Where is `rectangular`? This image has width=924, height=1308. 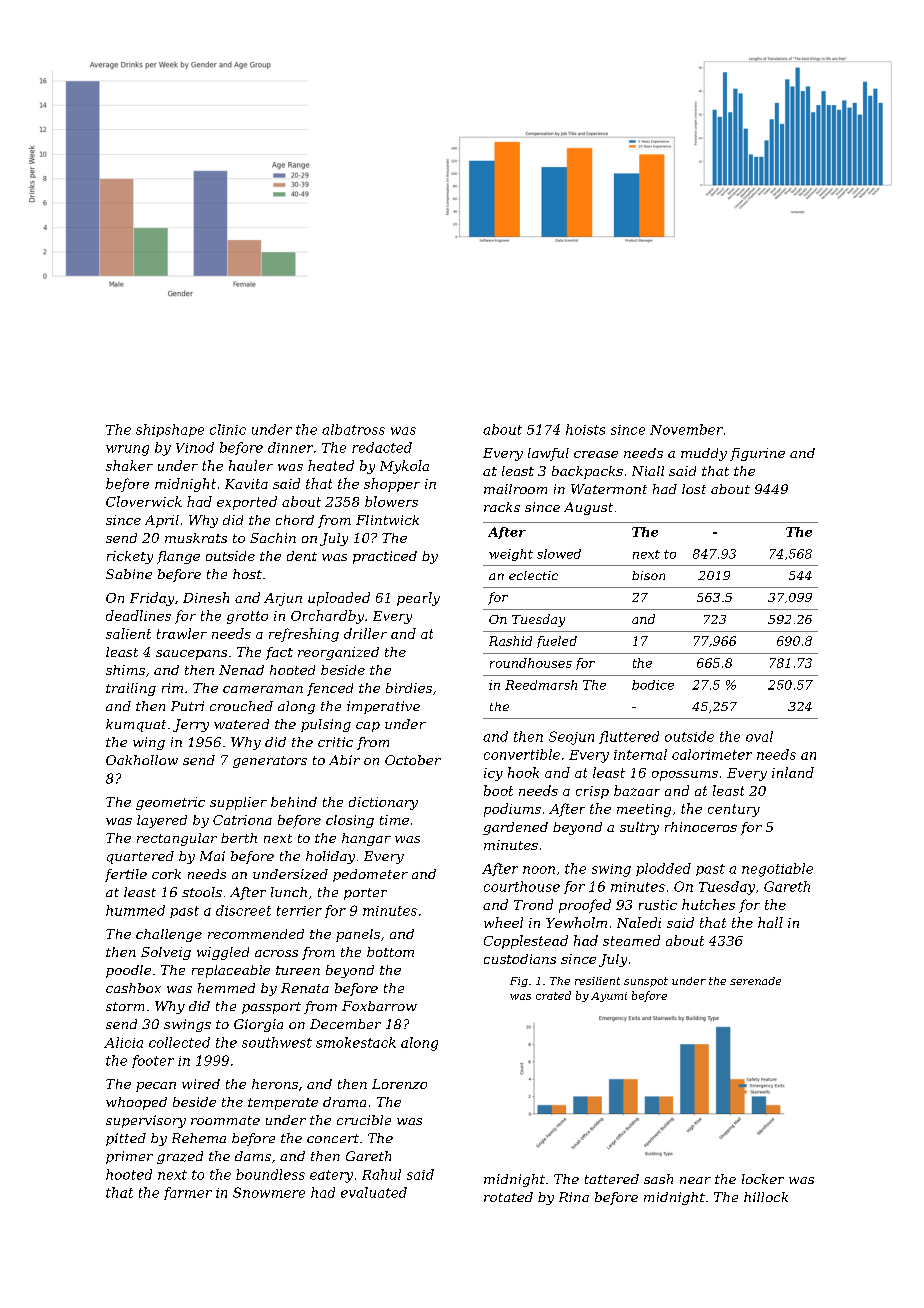 rectangular is located at coordinates (177, 839).
